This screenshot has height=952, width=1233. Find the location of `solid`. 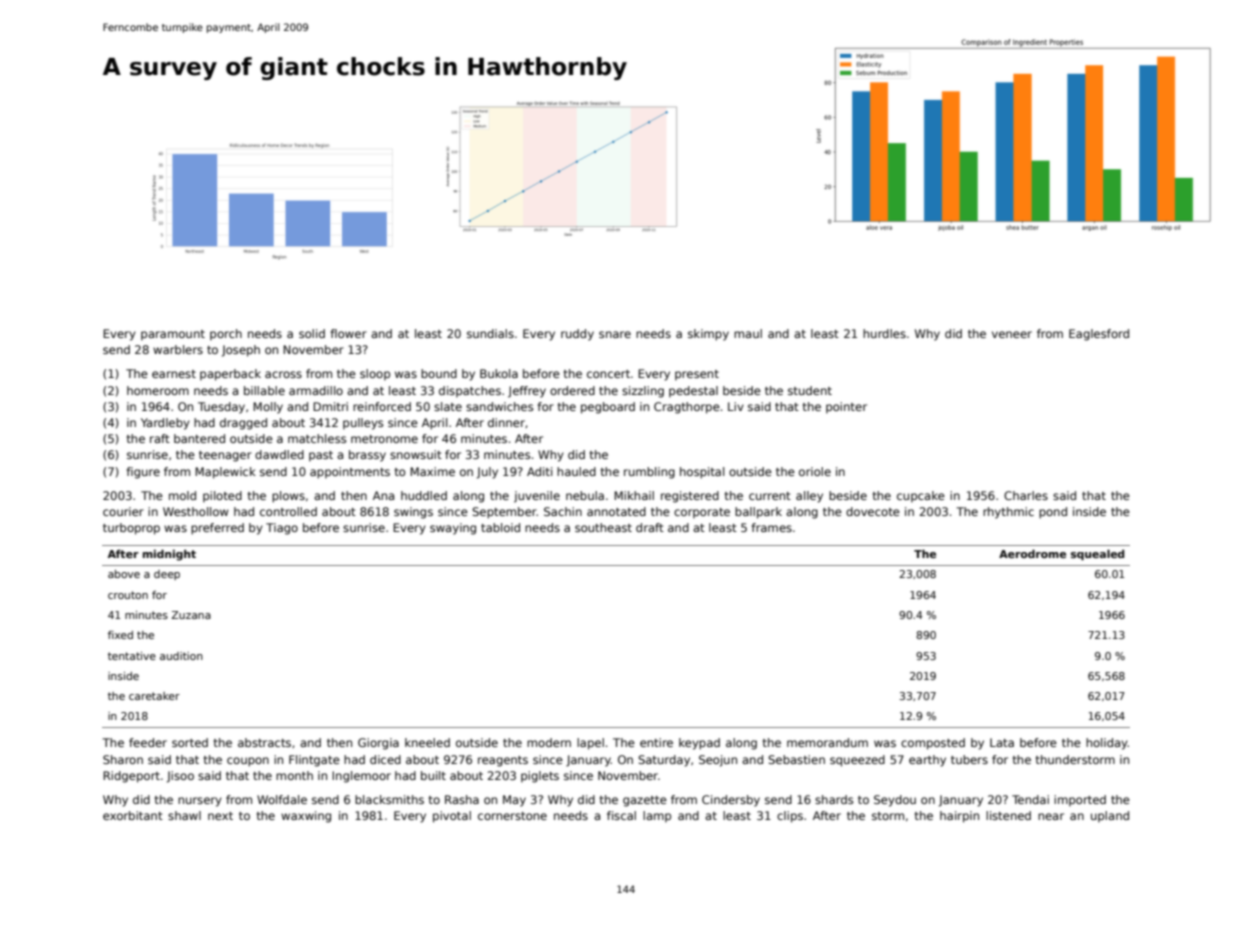

solid is located at coordinates (312, 333).
